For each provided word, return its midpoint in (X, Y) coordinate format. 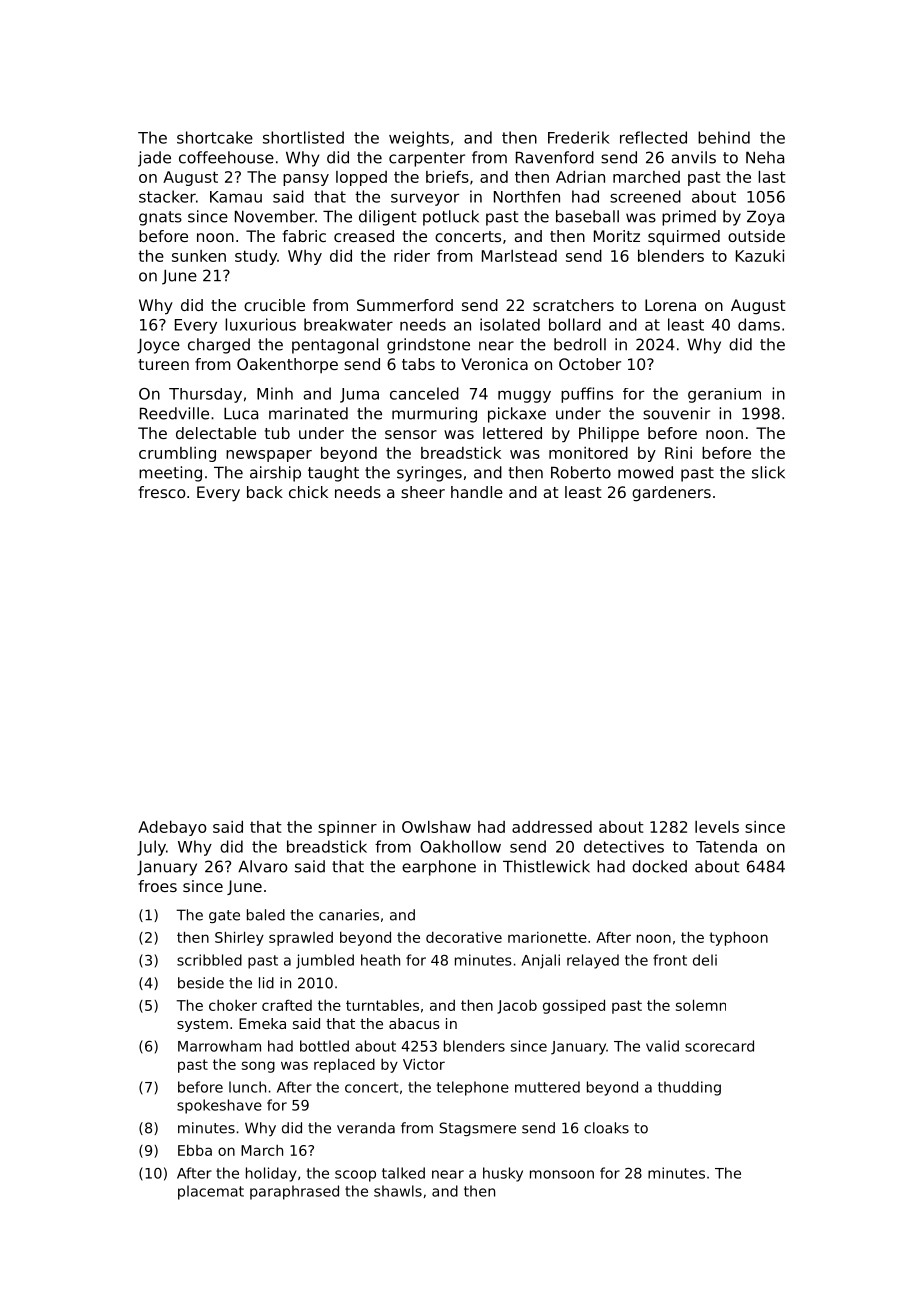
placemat (211, 1192)
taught (333, 474)
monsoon (562, 1174)
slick (768, 472)
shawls (398, 1191)
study (256, 257)
